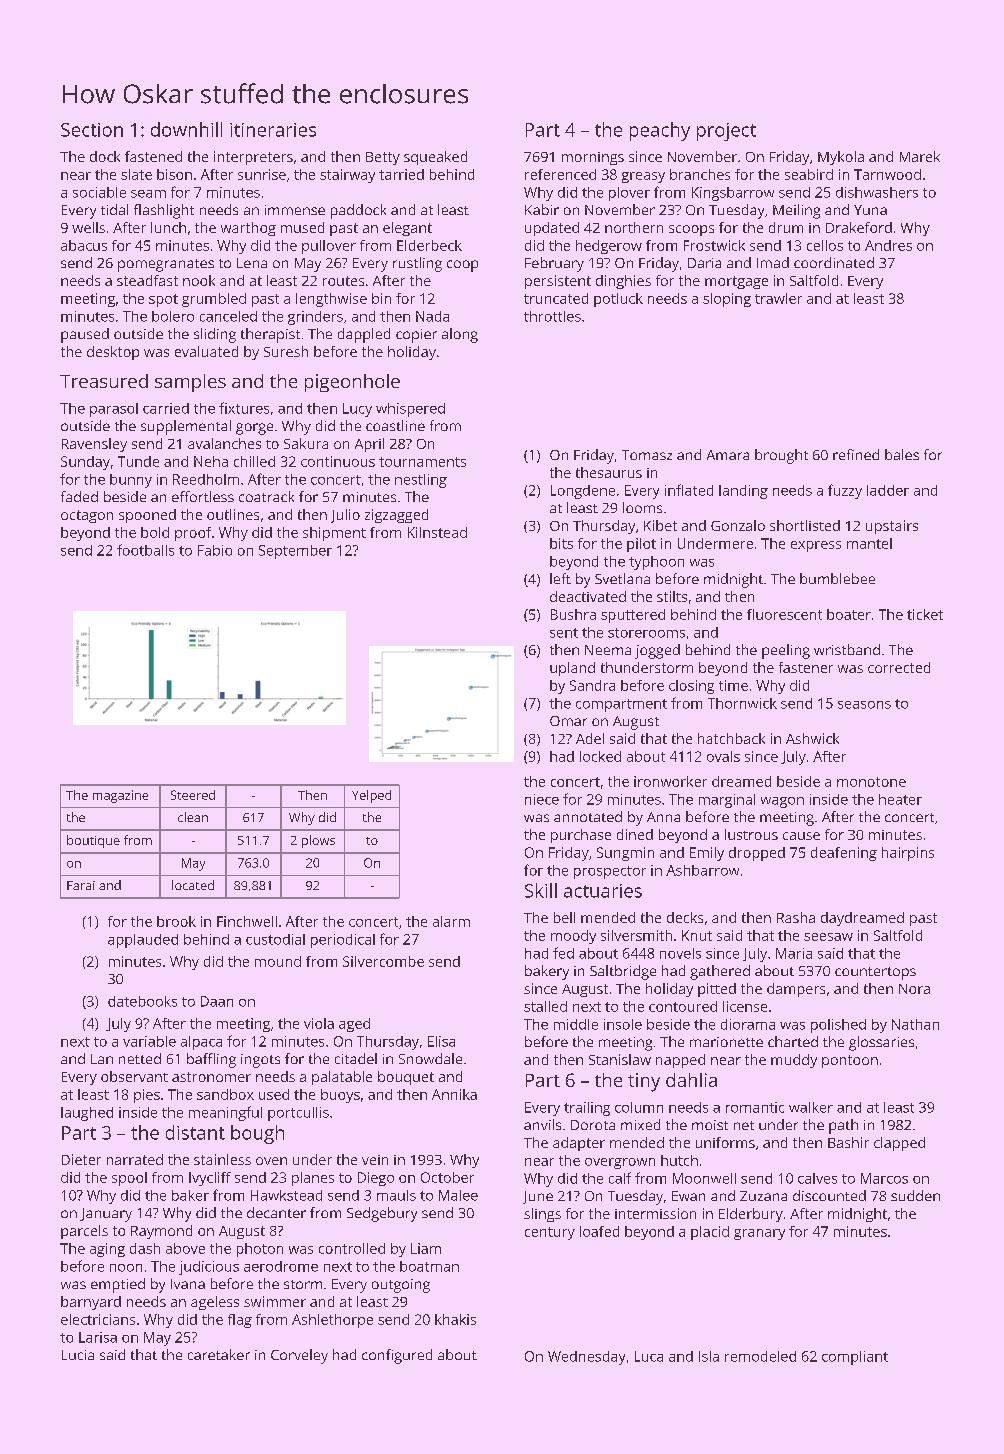  Describe the element at coordinates (145, 550) in the screenshot. I see `footballs` at that location.
